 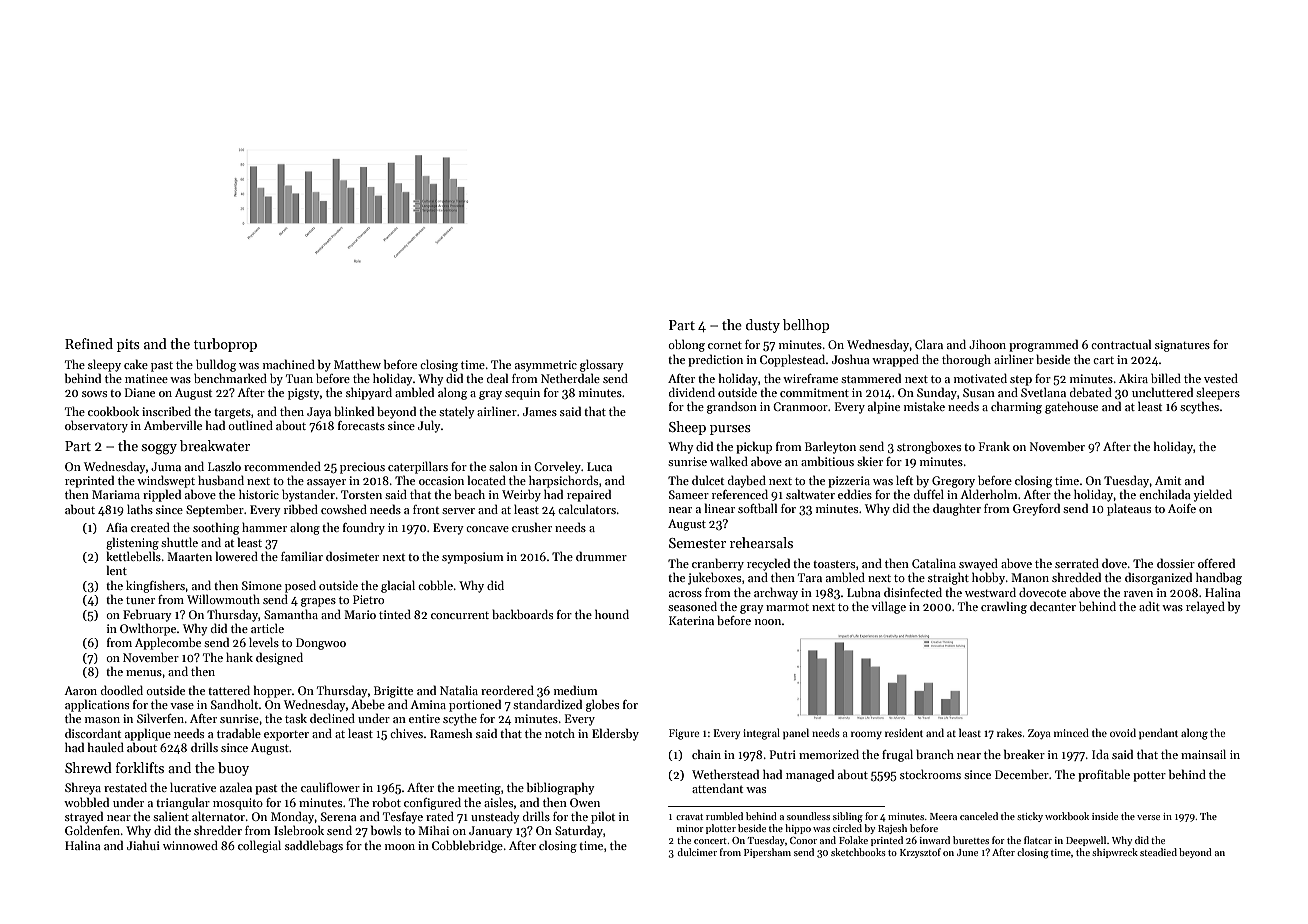 I want to click on hank, so click(x=239, y=657).
